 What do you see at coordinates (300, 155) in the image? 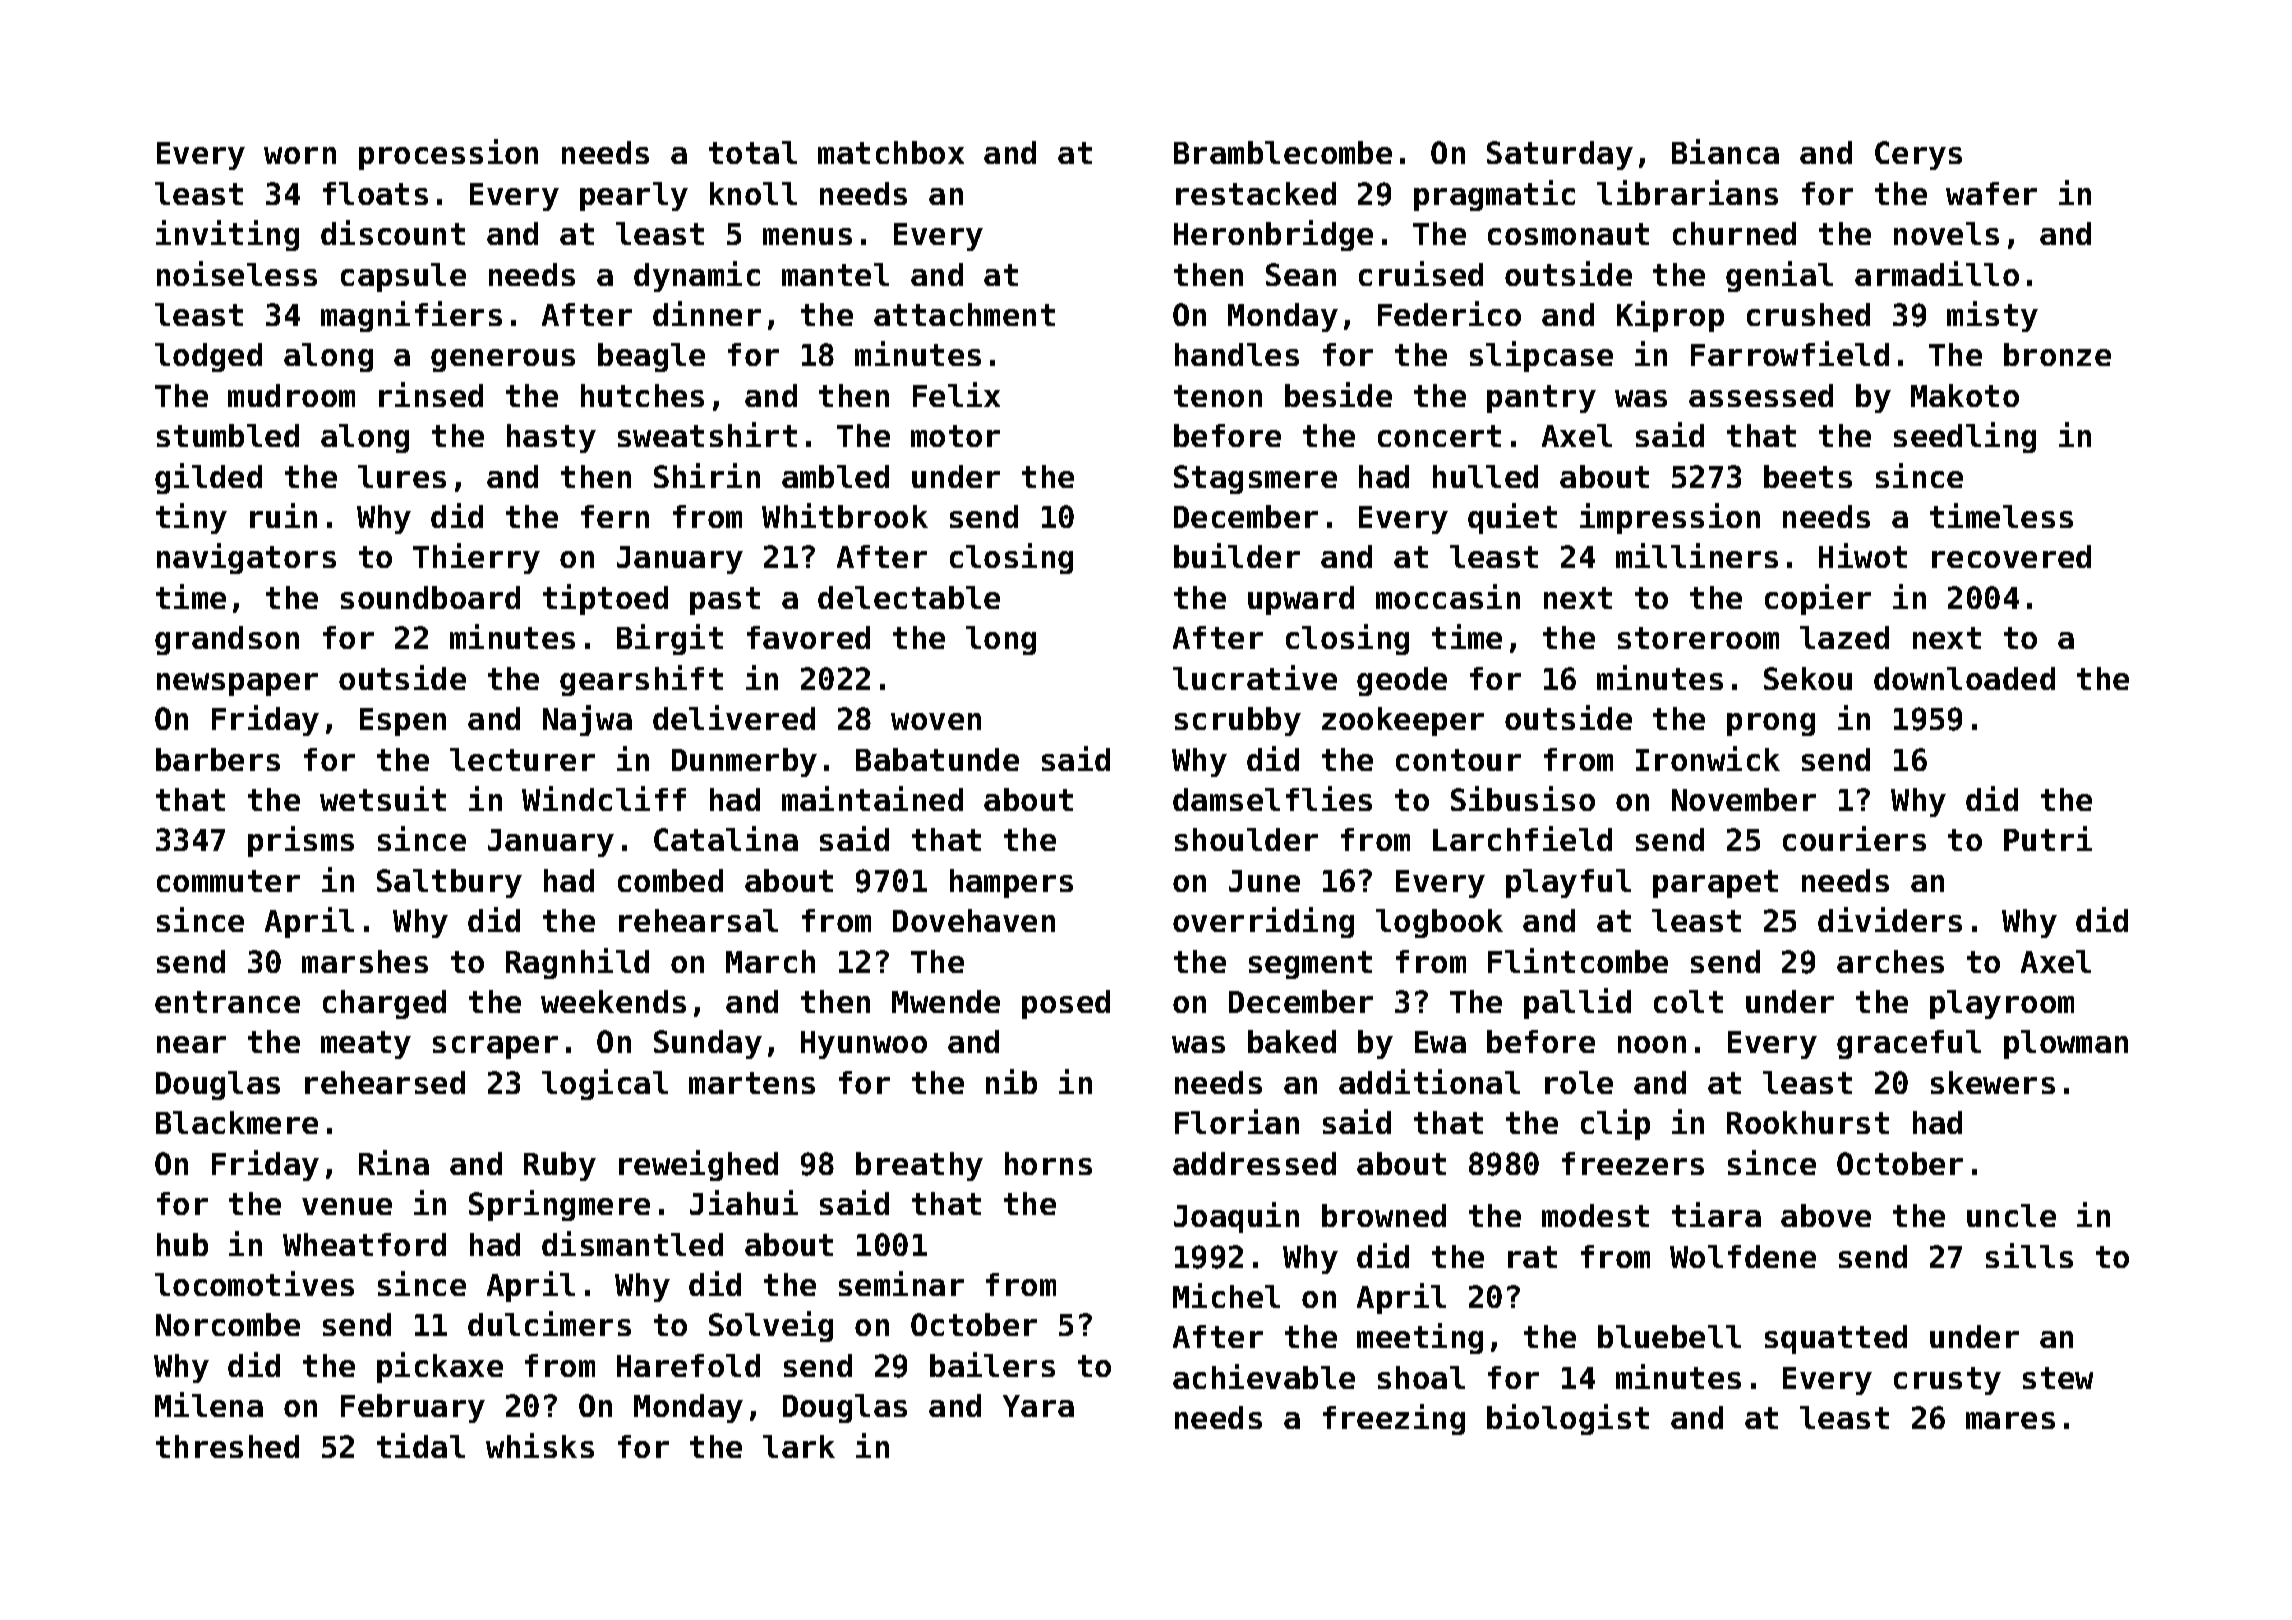
I see `worn` at bounding box center [300, 155].
